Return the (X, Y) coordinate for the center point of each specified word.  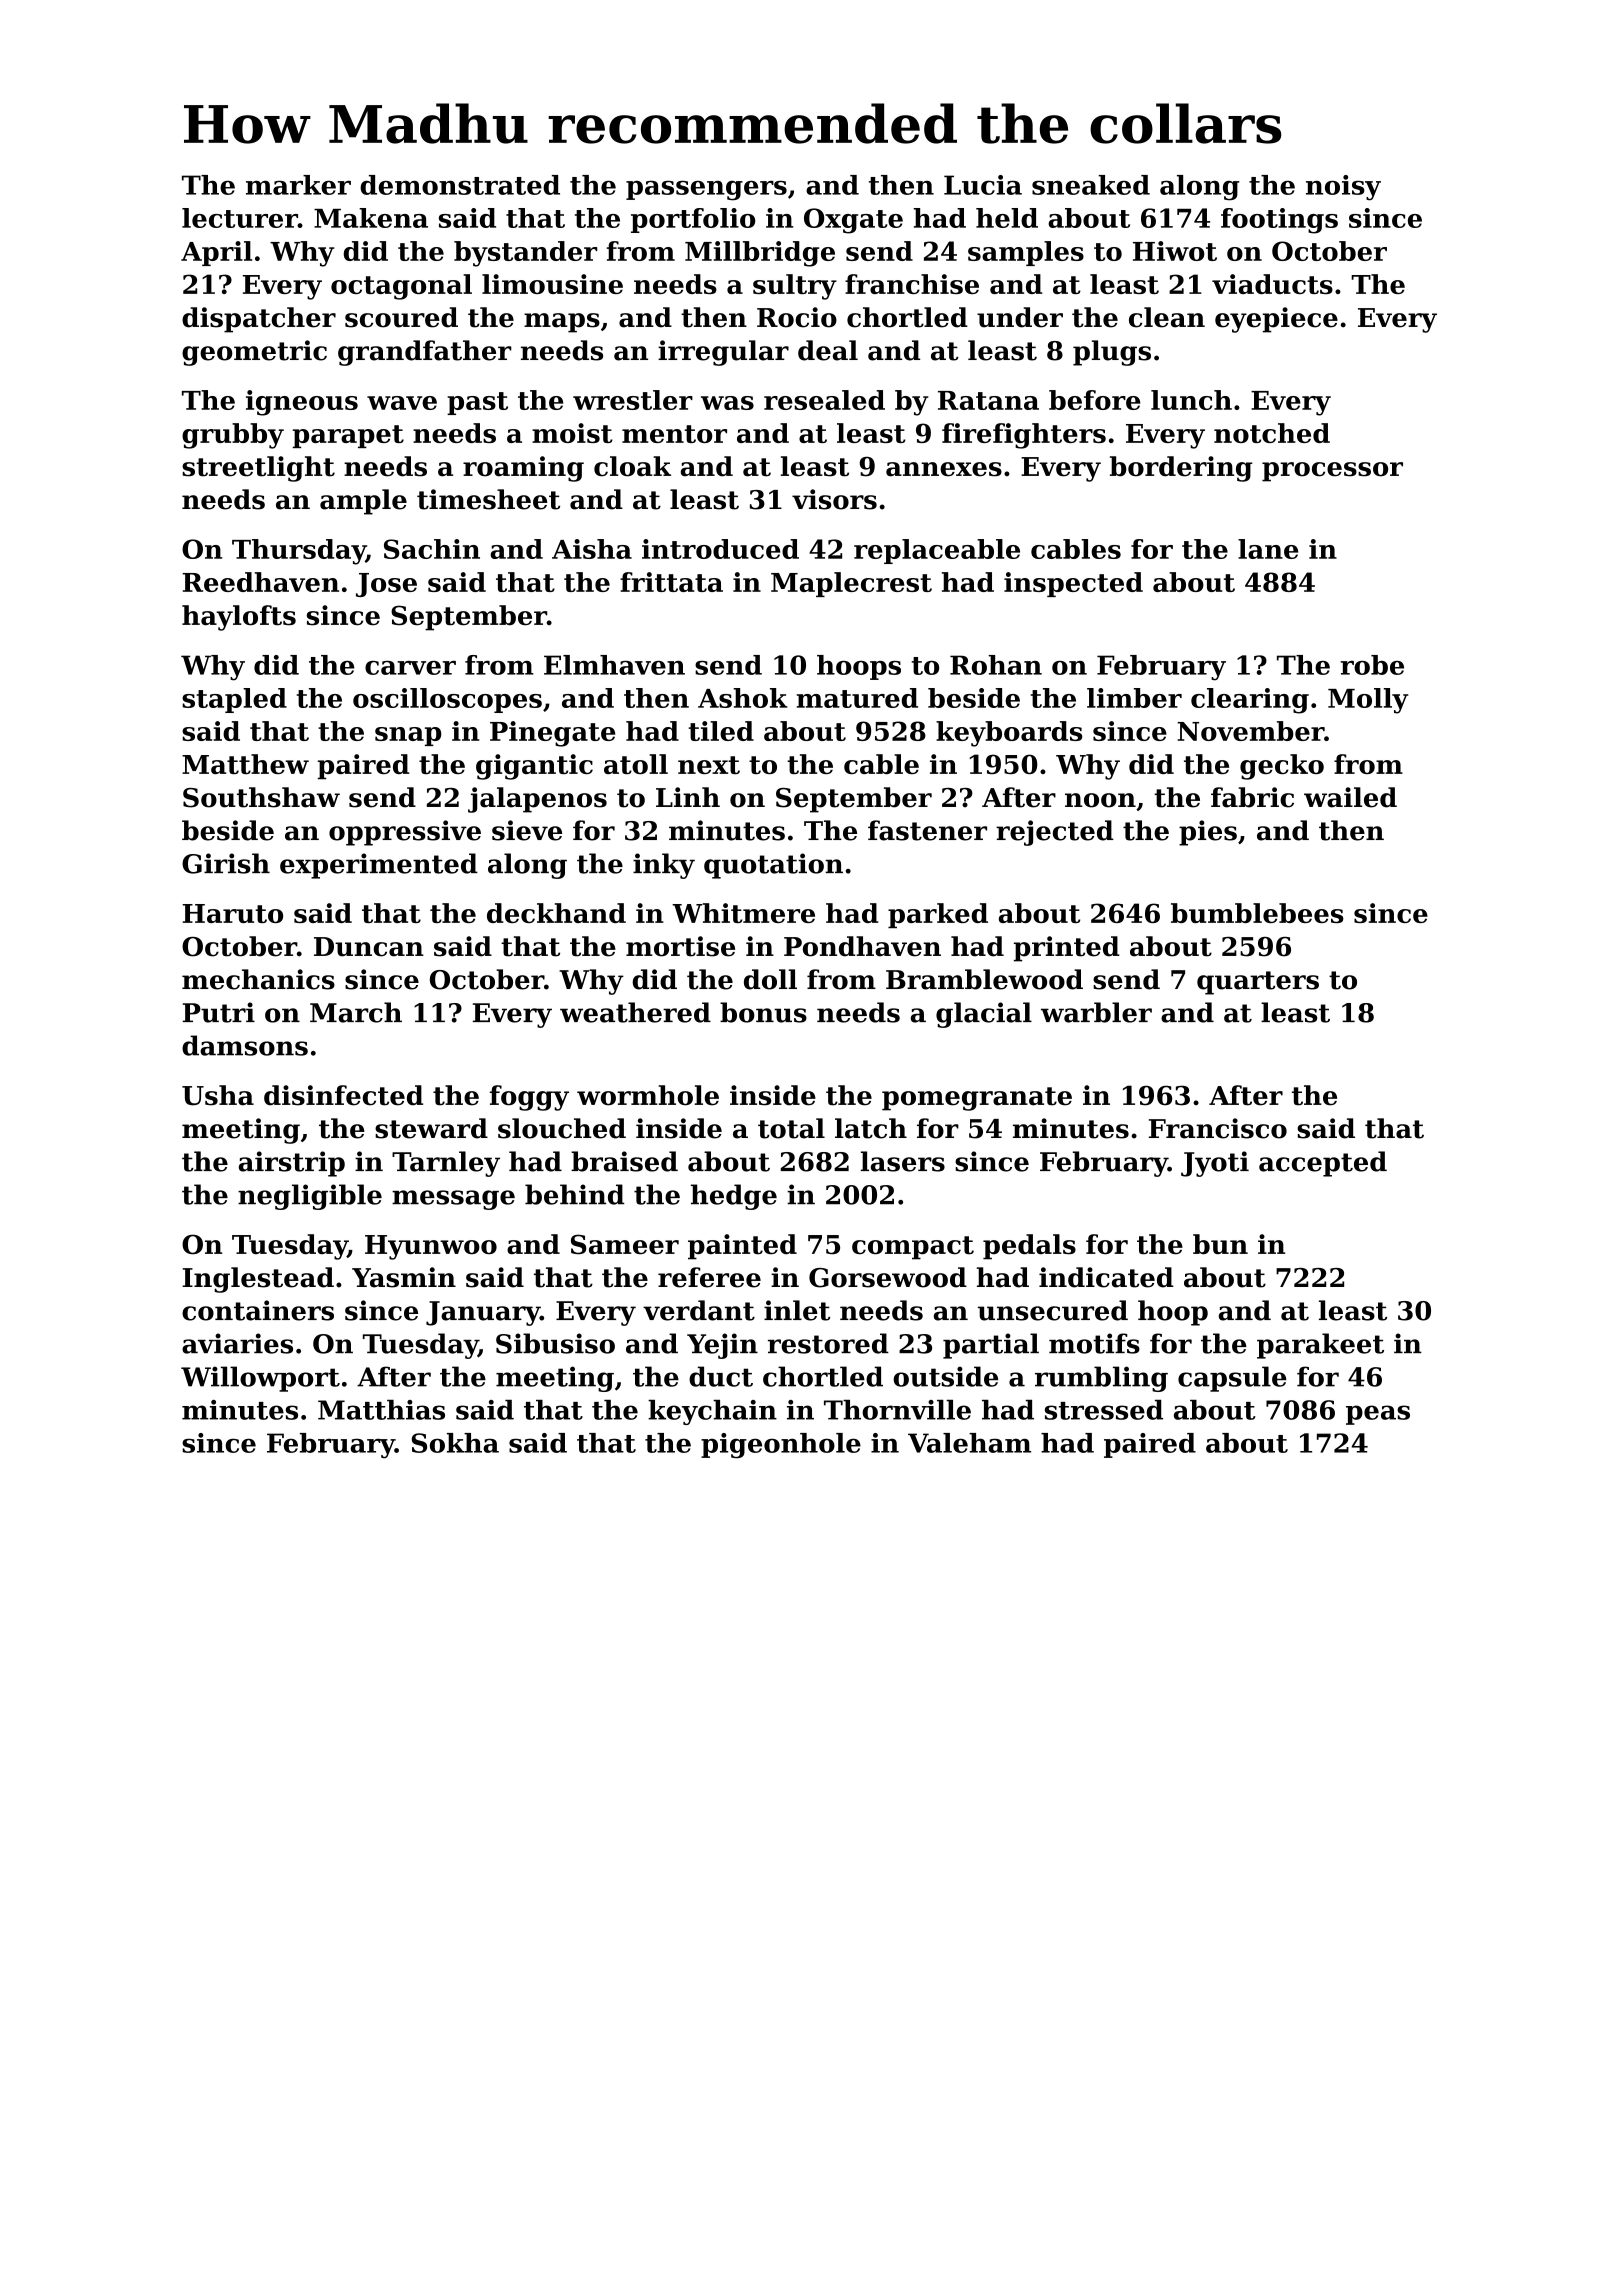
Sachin (432, 549)
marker (298, 185)
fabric (1252, 797)
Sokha (455, 1443)
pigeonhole (781, 1446)
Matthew (245, 764)
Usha (218, 1095)
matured (857, 698)
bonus (763, 1012)
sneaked (1091, 185)
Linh (688, 797)
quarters (1258, 983)
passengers (706, 190)
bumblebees (1257, 913)
